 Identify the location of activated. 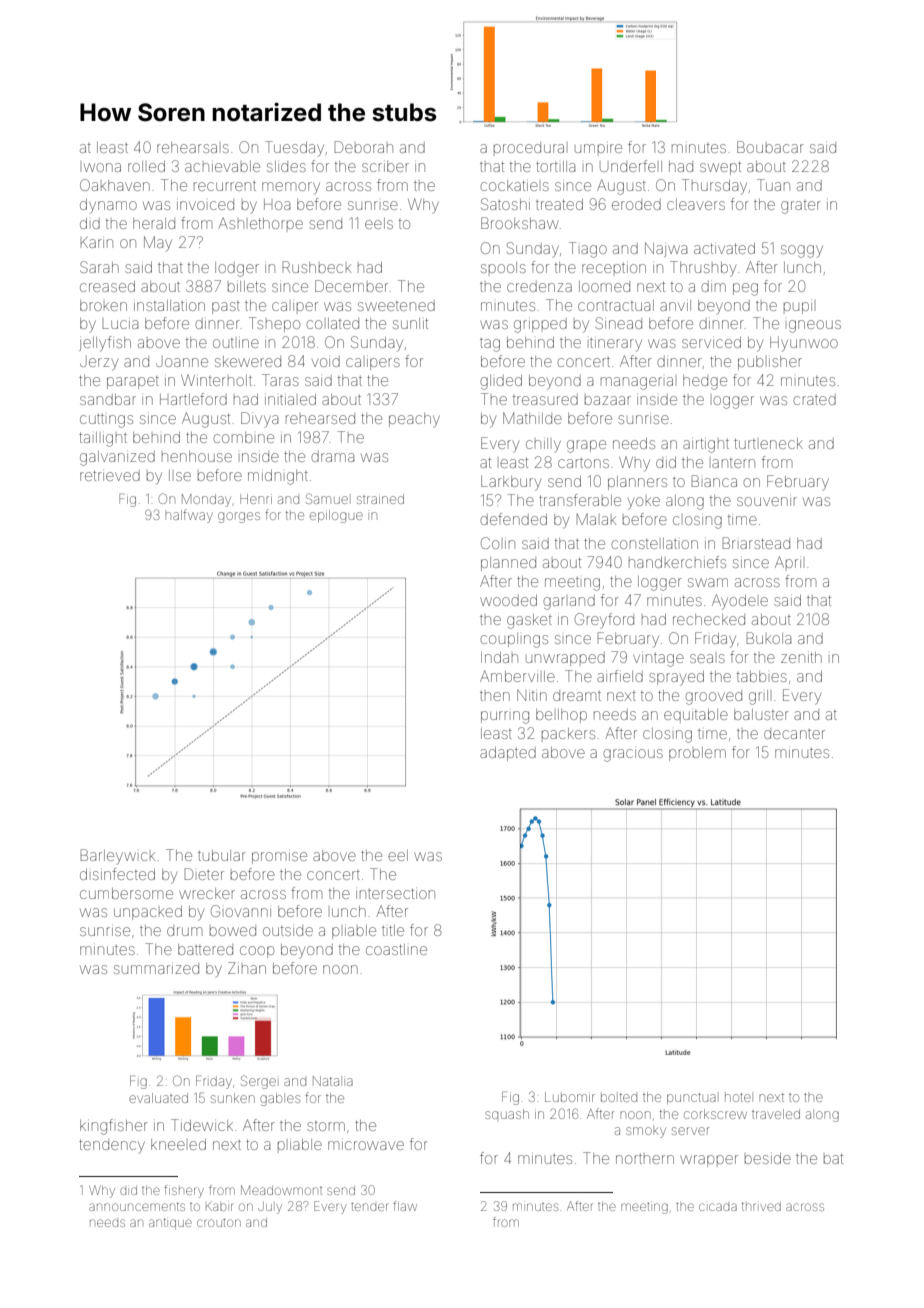
(724, 248).
